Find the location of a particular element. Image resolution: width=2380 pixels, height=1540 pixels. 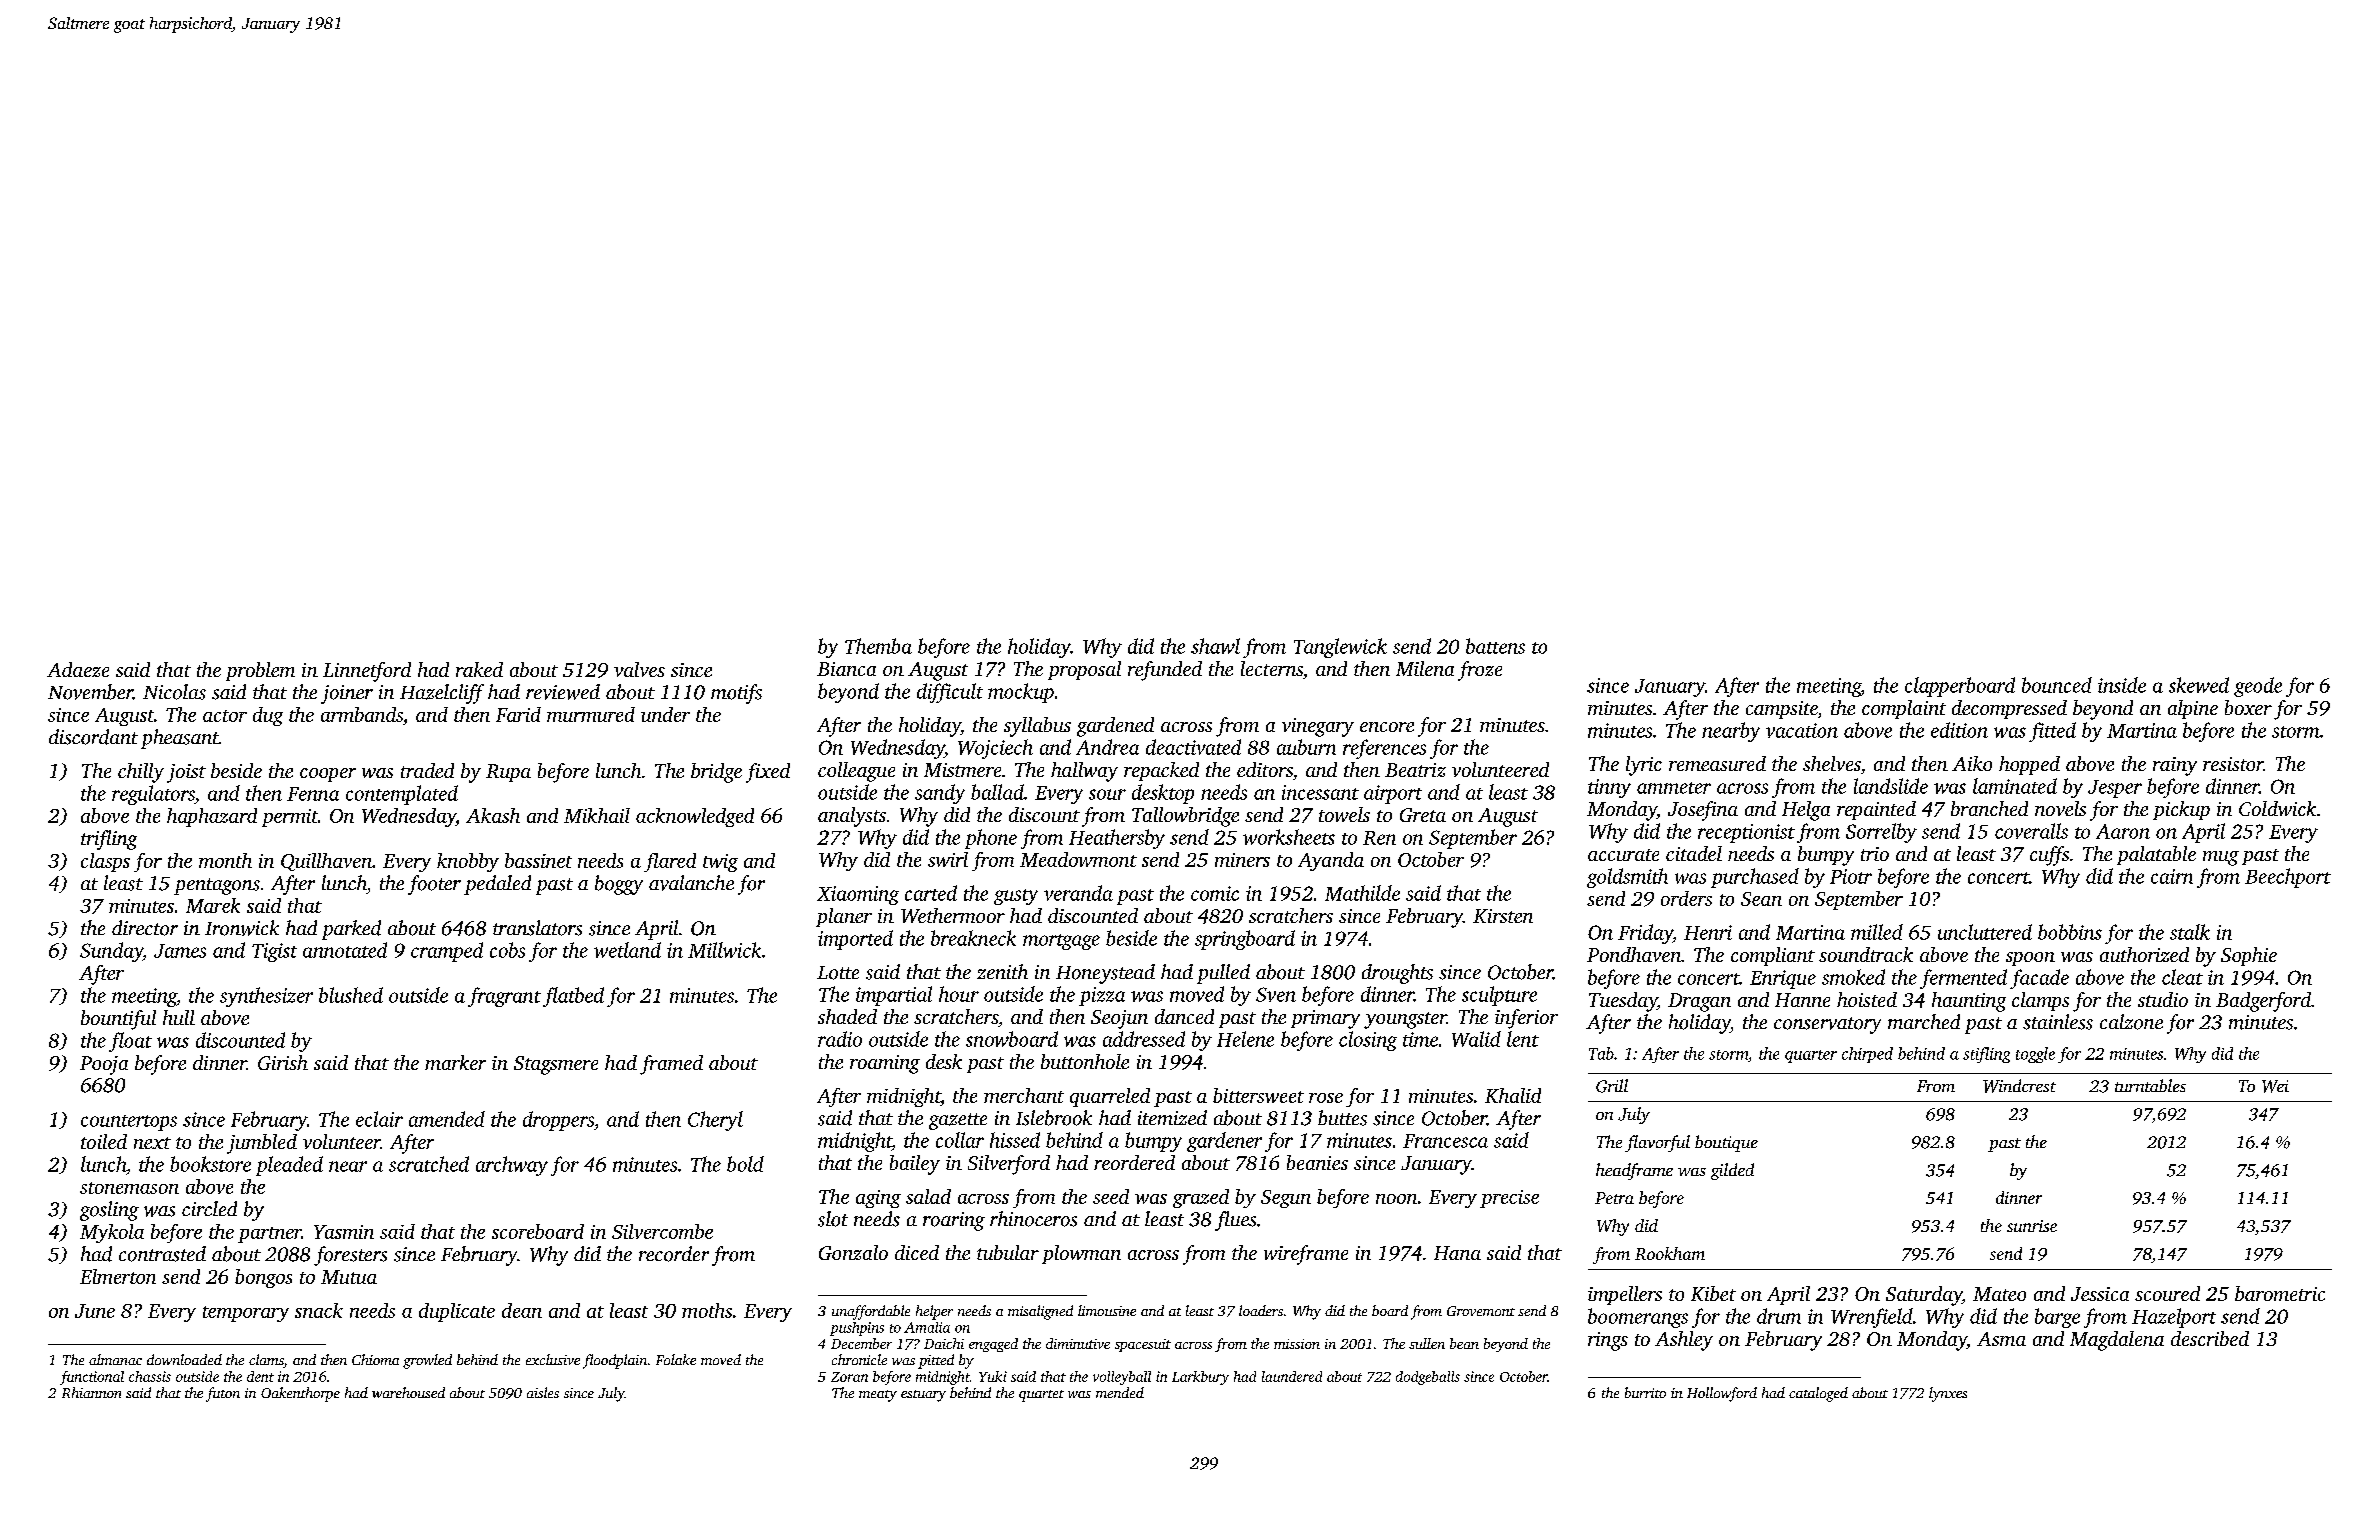

shawl is located at coordinates (1215, 646).
